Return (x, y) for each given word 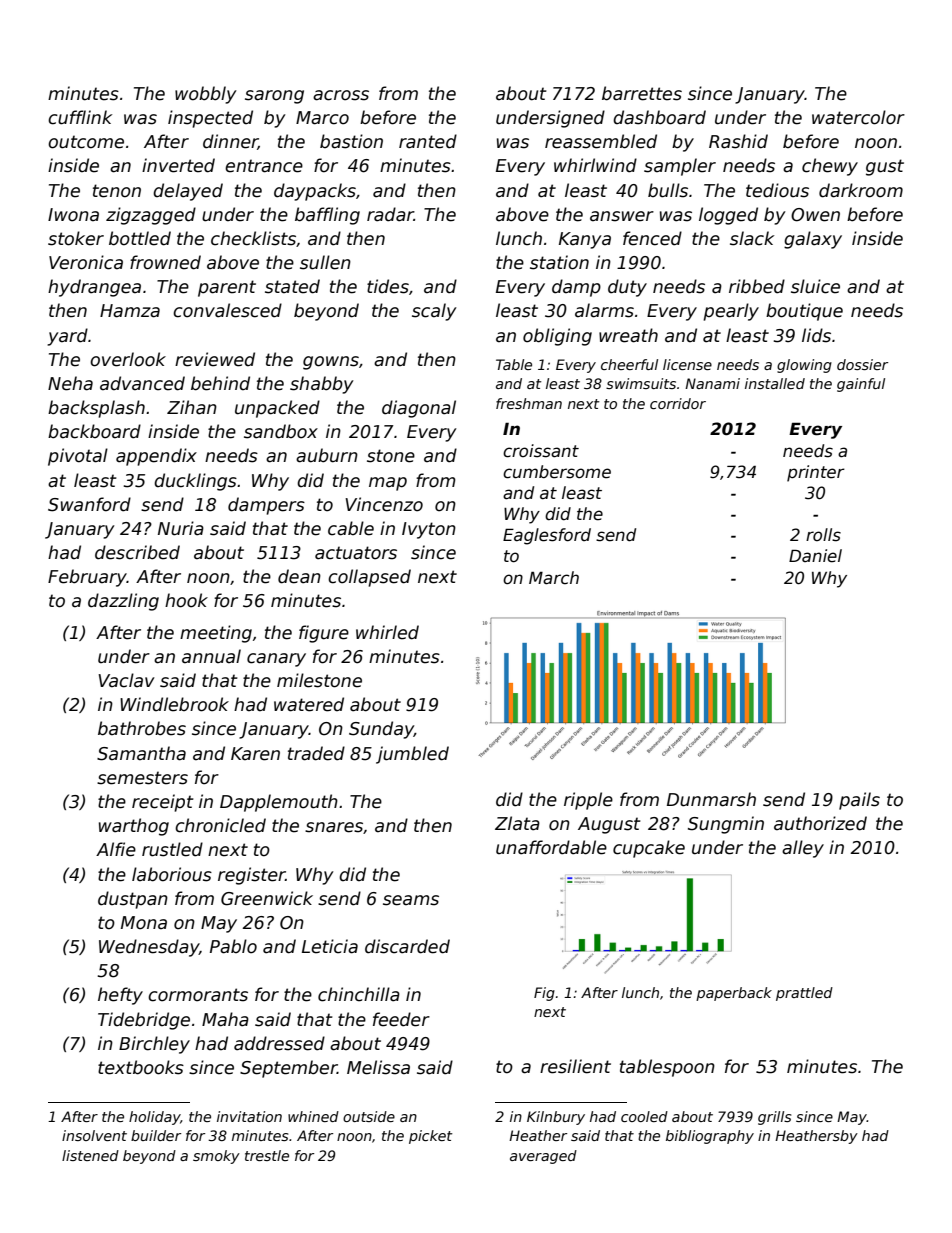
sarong (274, 97)
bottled (140, 238)
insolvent (94, 1135)
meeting (216, 634)
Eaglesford (547, 536)
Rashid (738, 141)
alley (803, 849)
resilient (575, 1066)
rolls (823, 535)
